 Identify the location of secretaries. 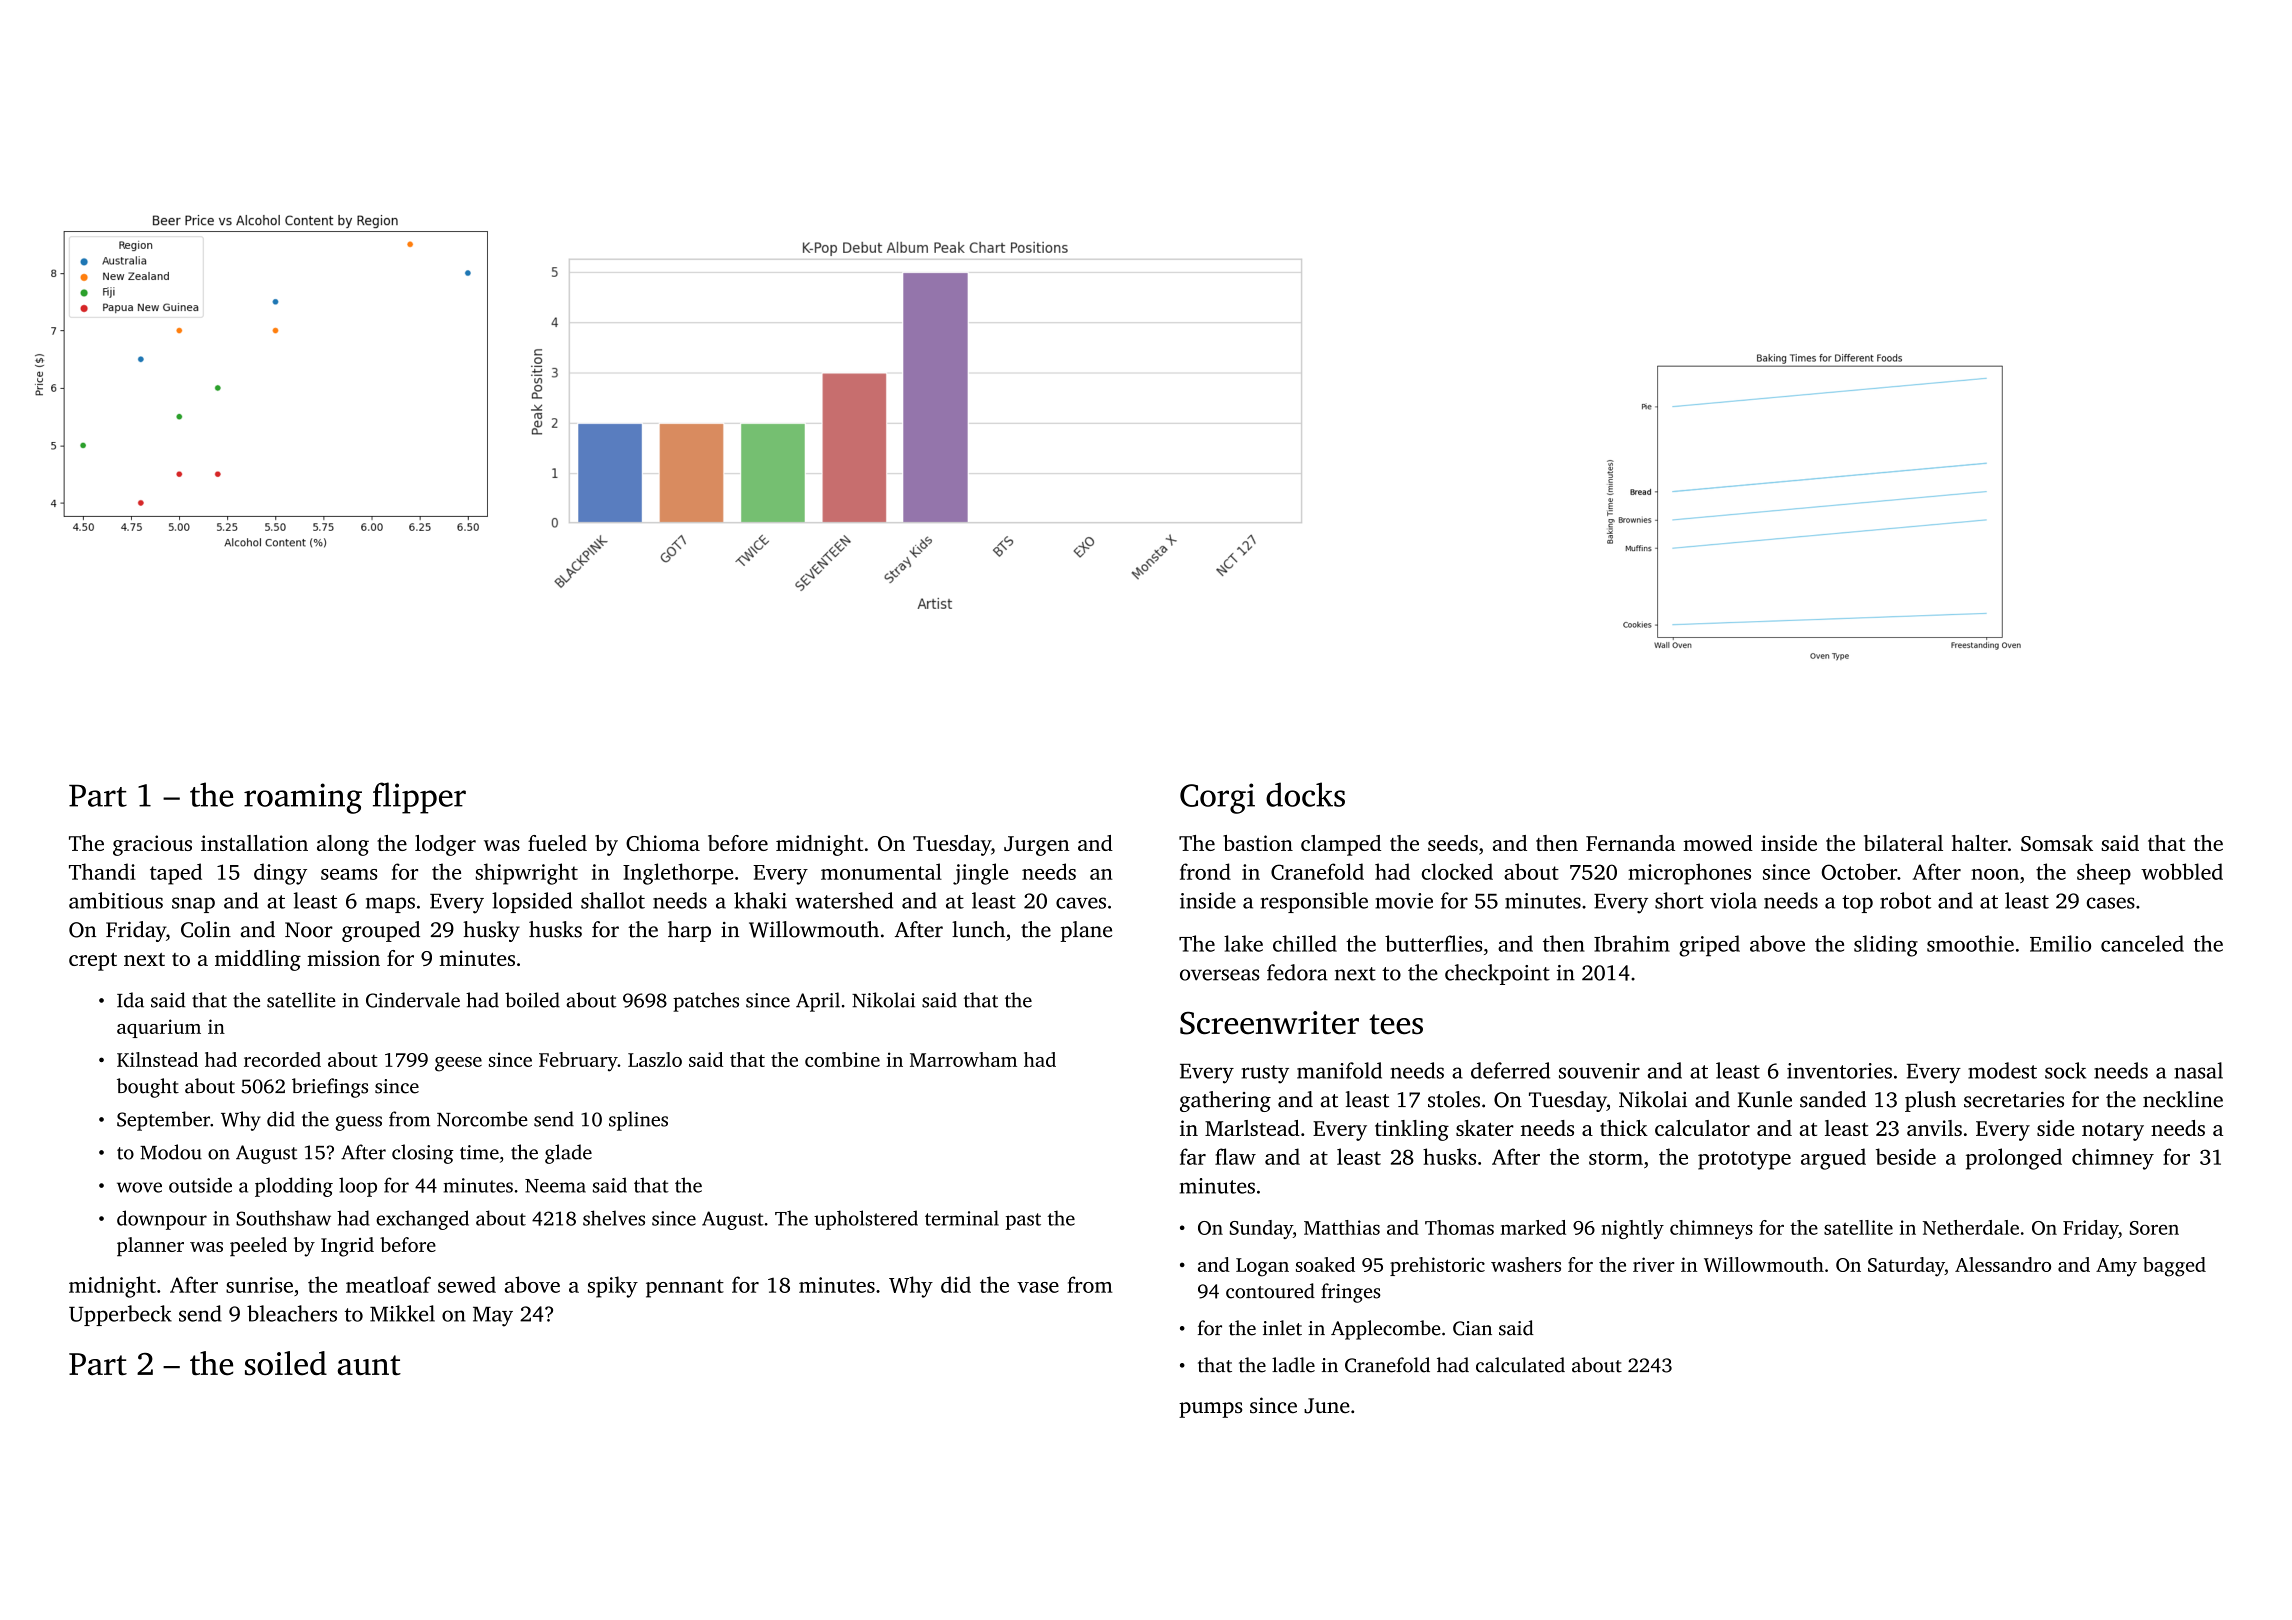
(2014, 1100).
